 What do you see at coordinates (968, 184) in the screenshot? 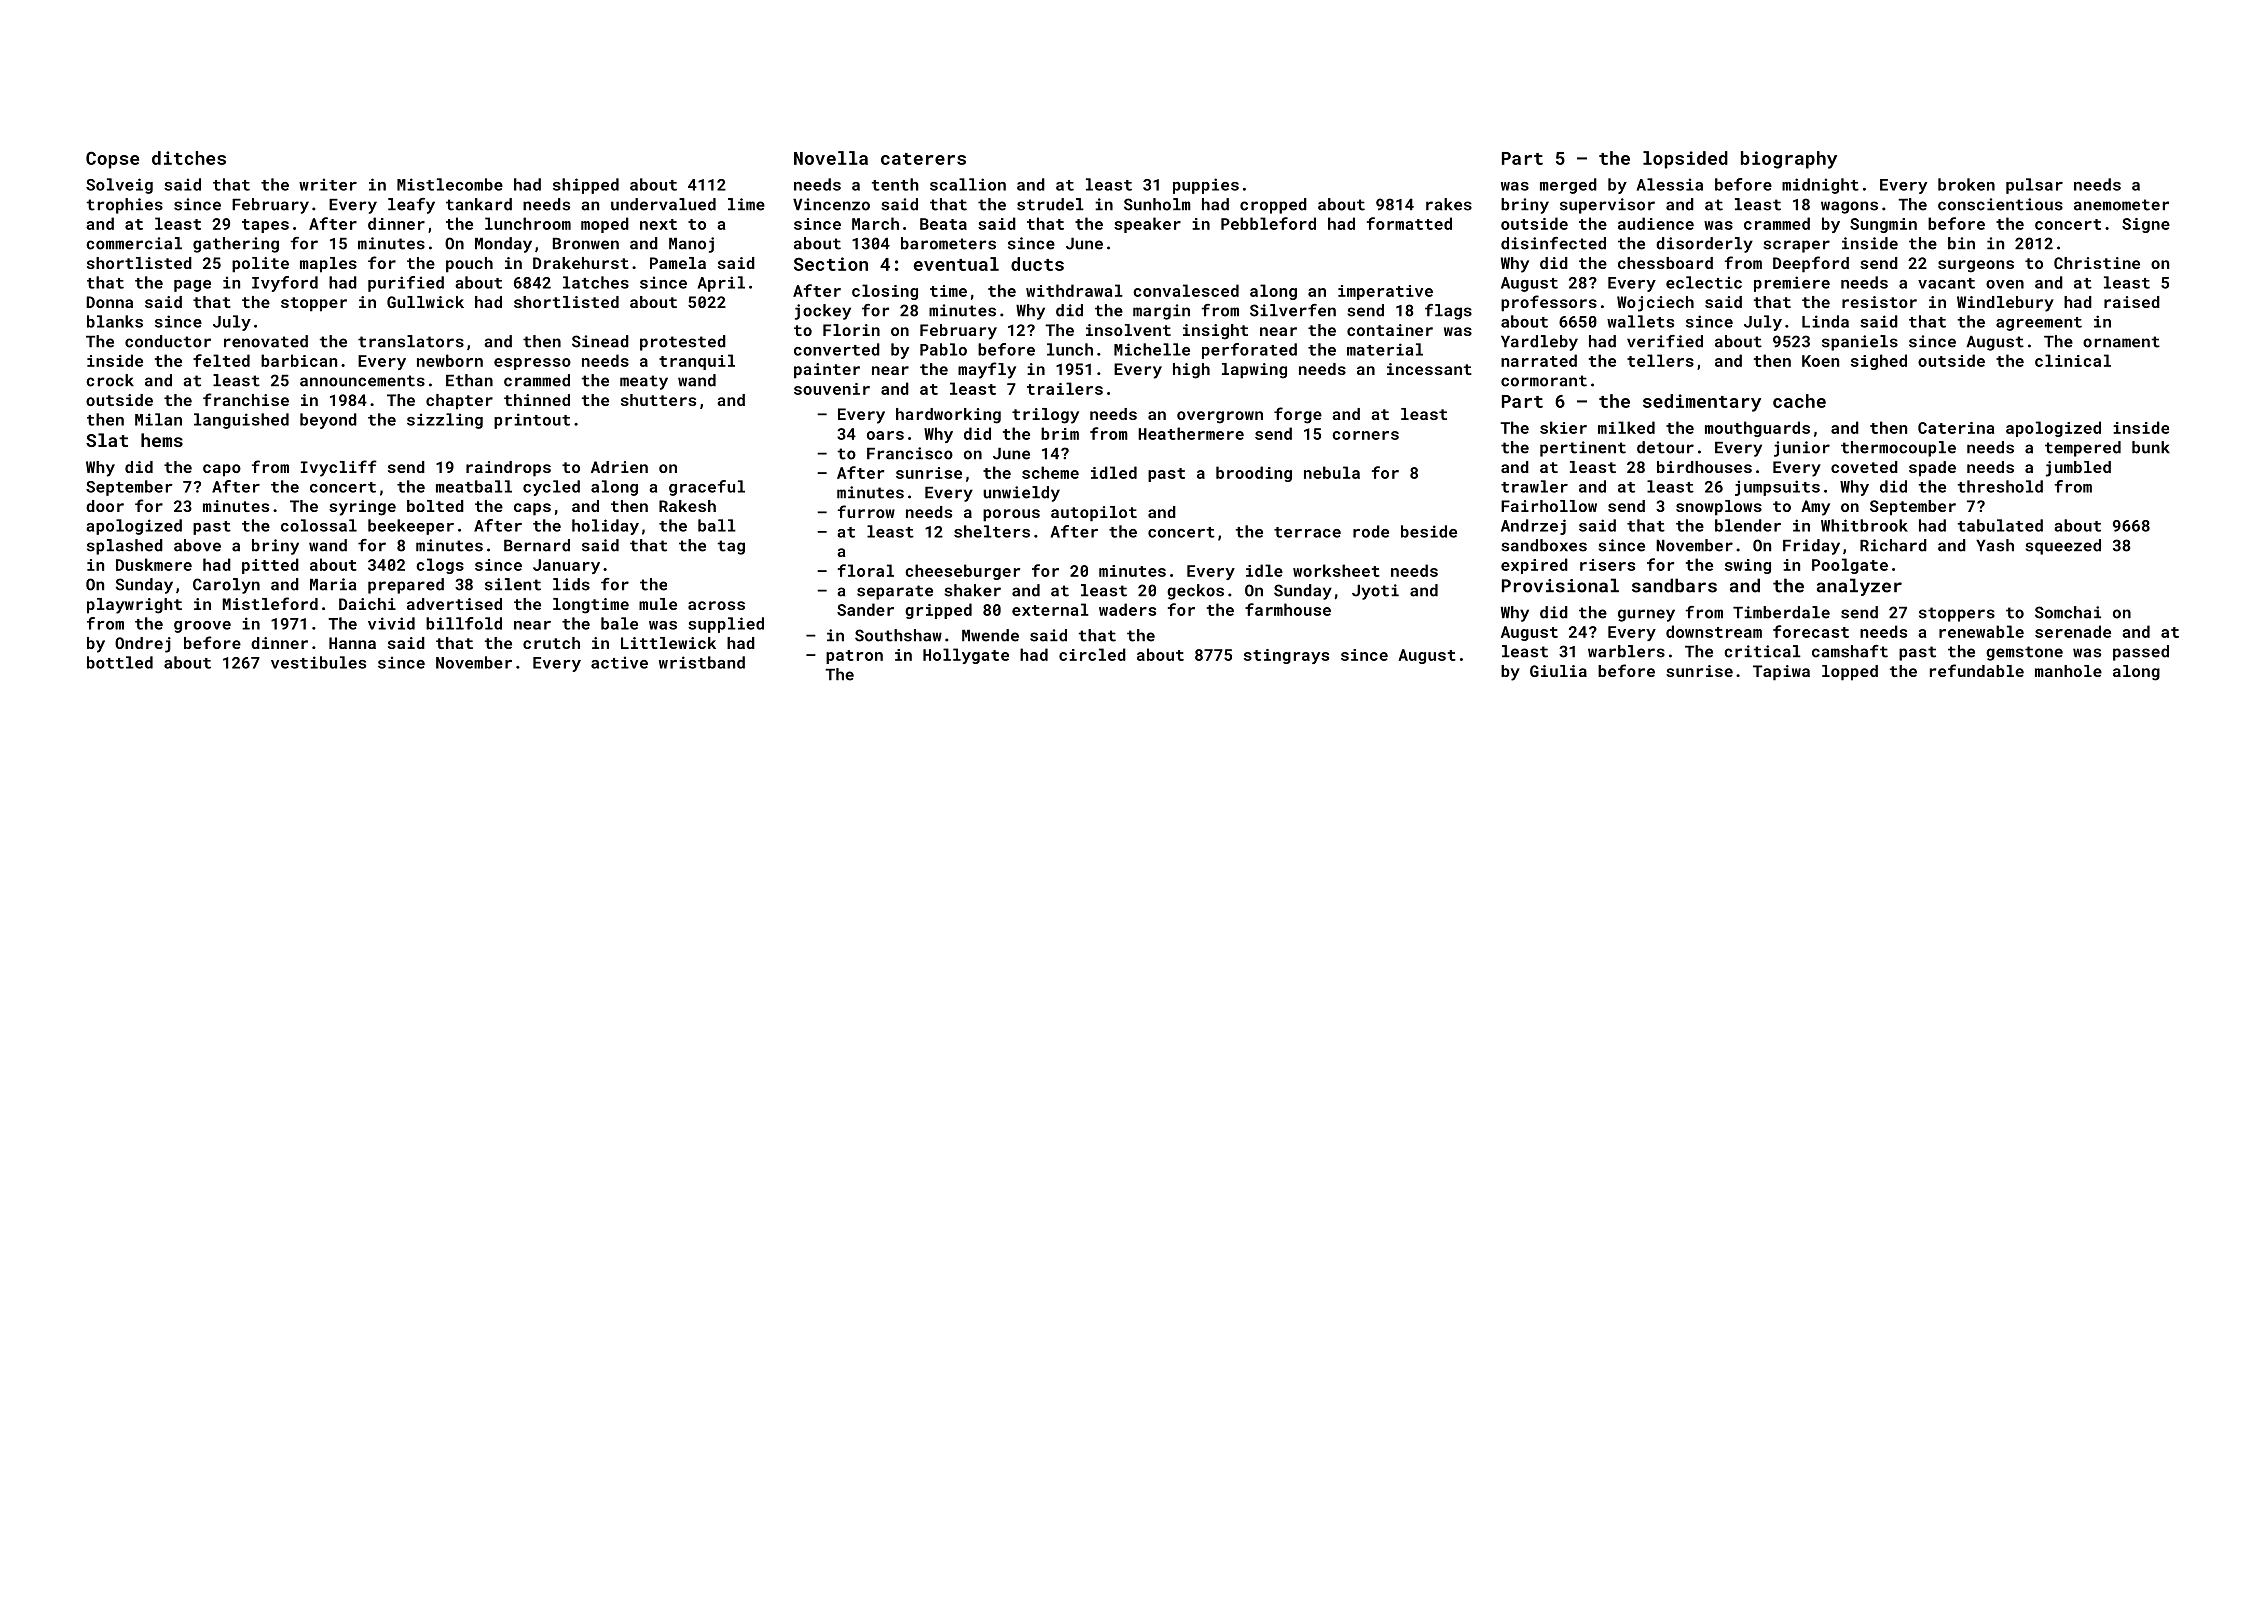
I see `scallion` at bounding box center [968, 184].
